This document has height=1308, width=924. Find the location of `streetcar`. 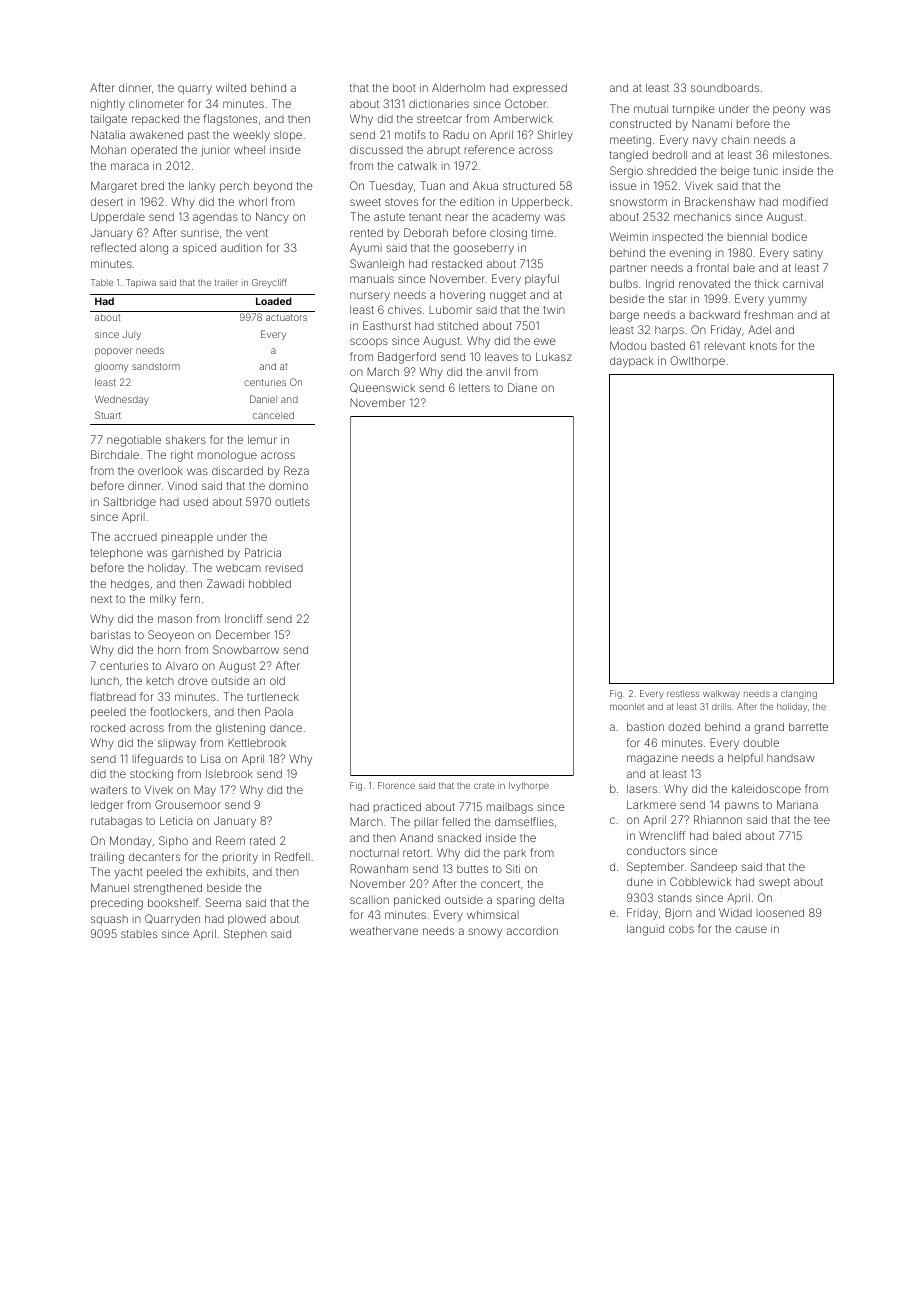

streetcar is located at coordinates (439, 119).
